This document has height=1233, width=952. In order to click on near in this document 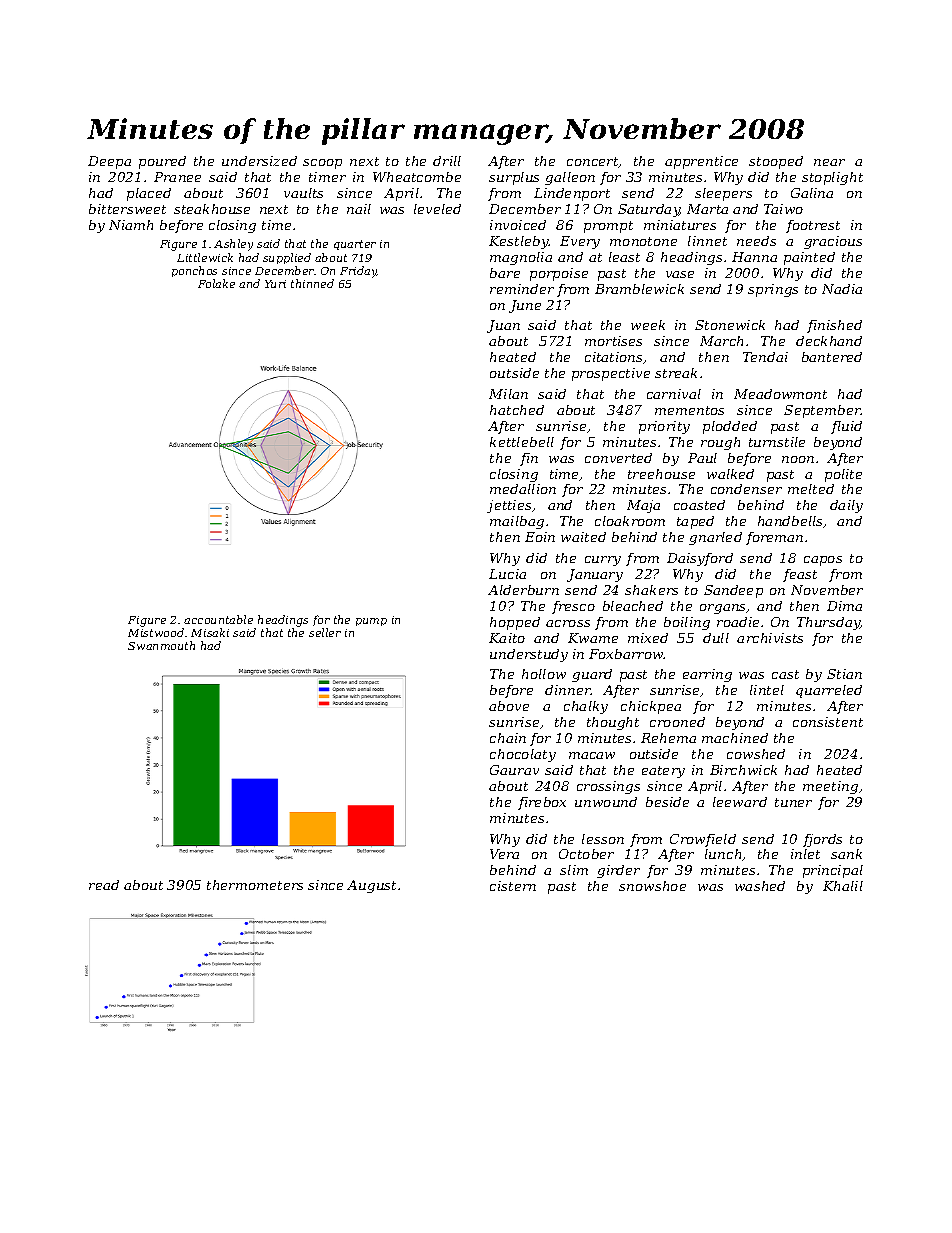, I will do `click(829, 162)`.
